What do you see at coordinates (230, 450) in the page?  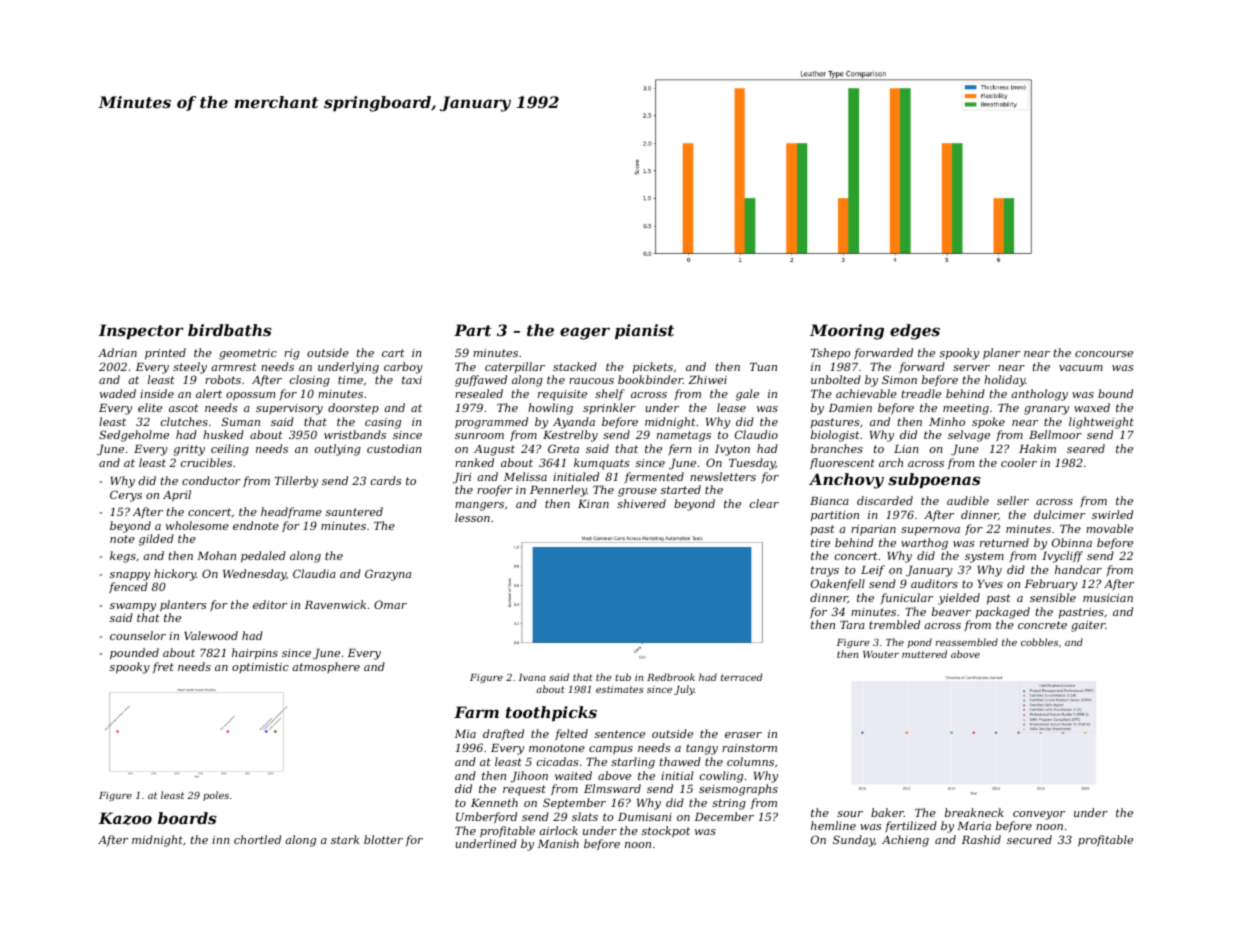 I see `ceiling` at bounding box center [230, 450].
